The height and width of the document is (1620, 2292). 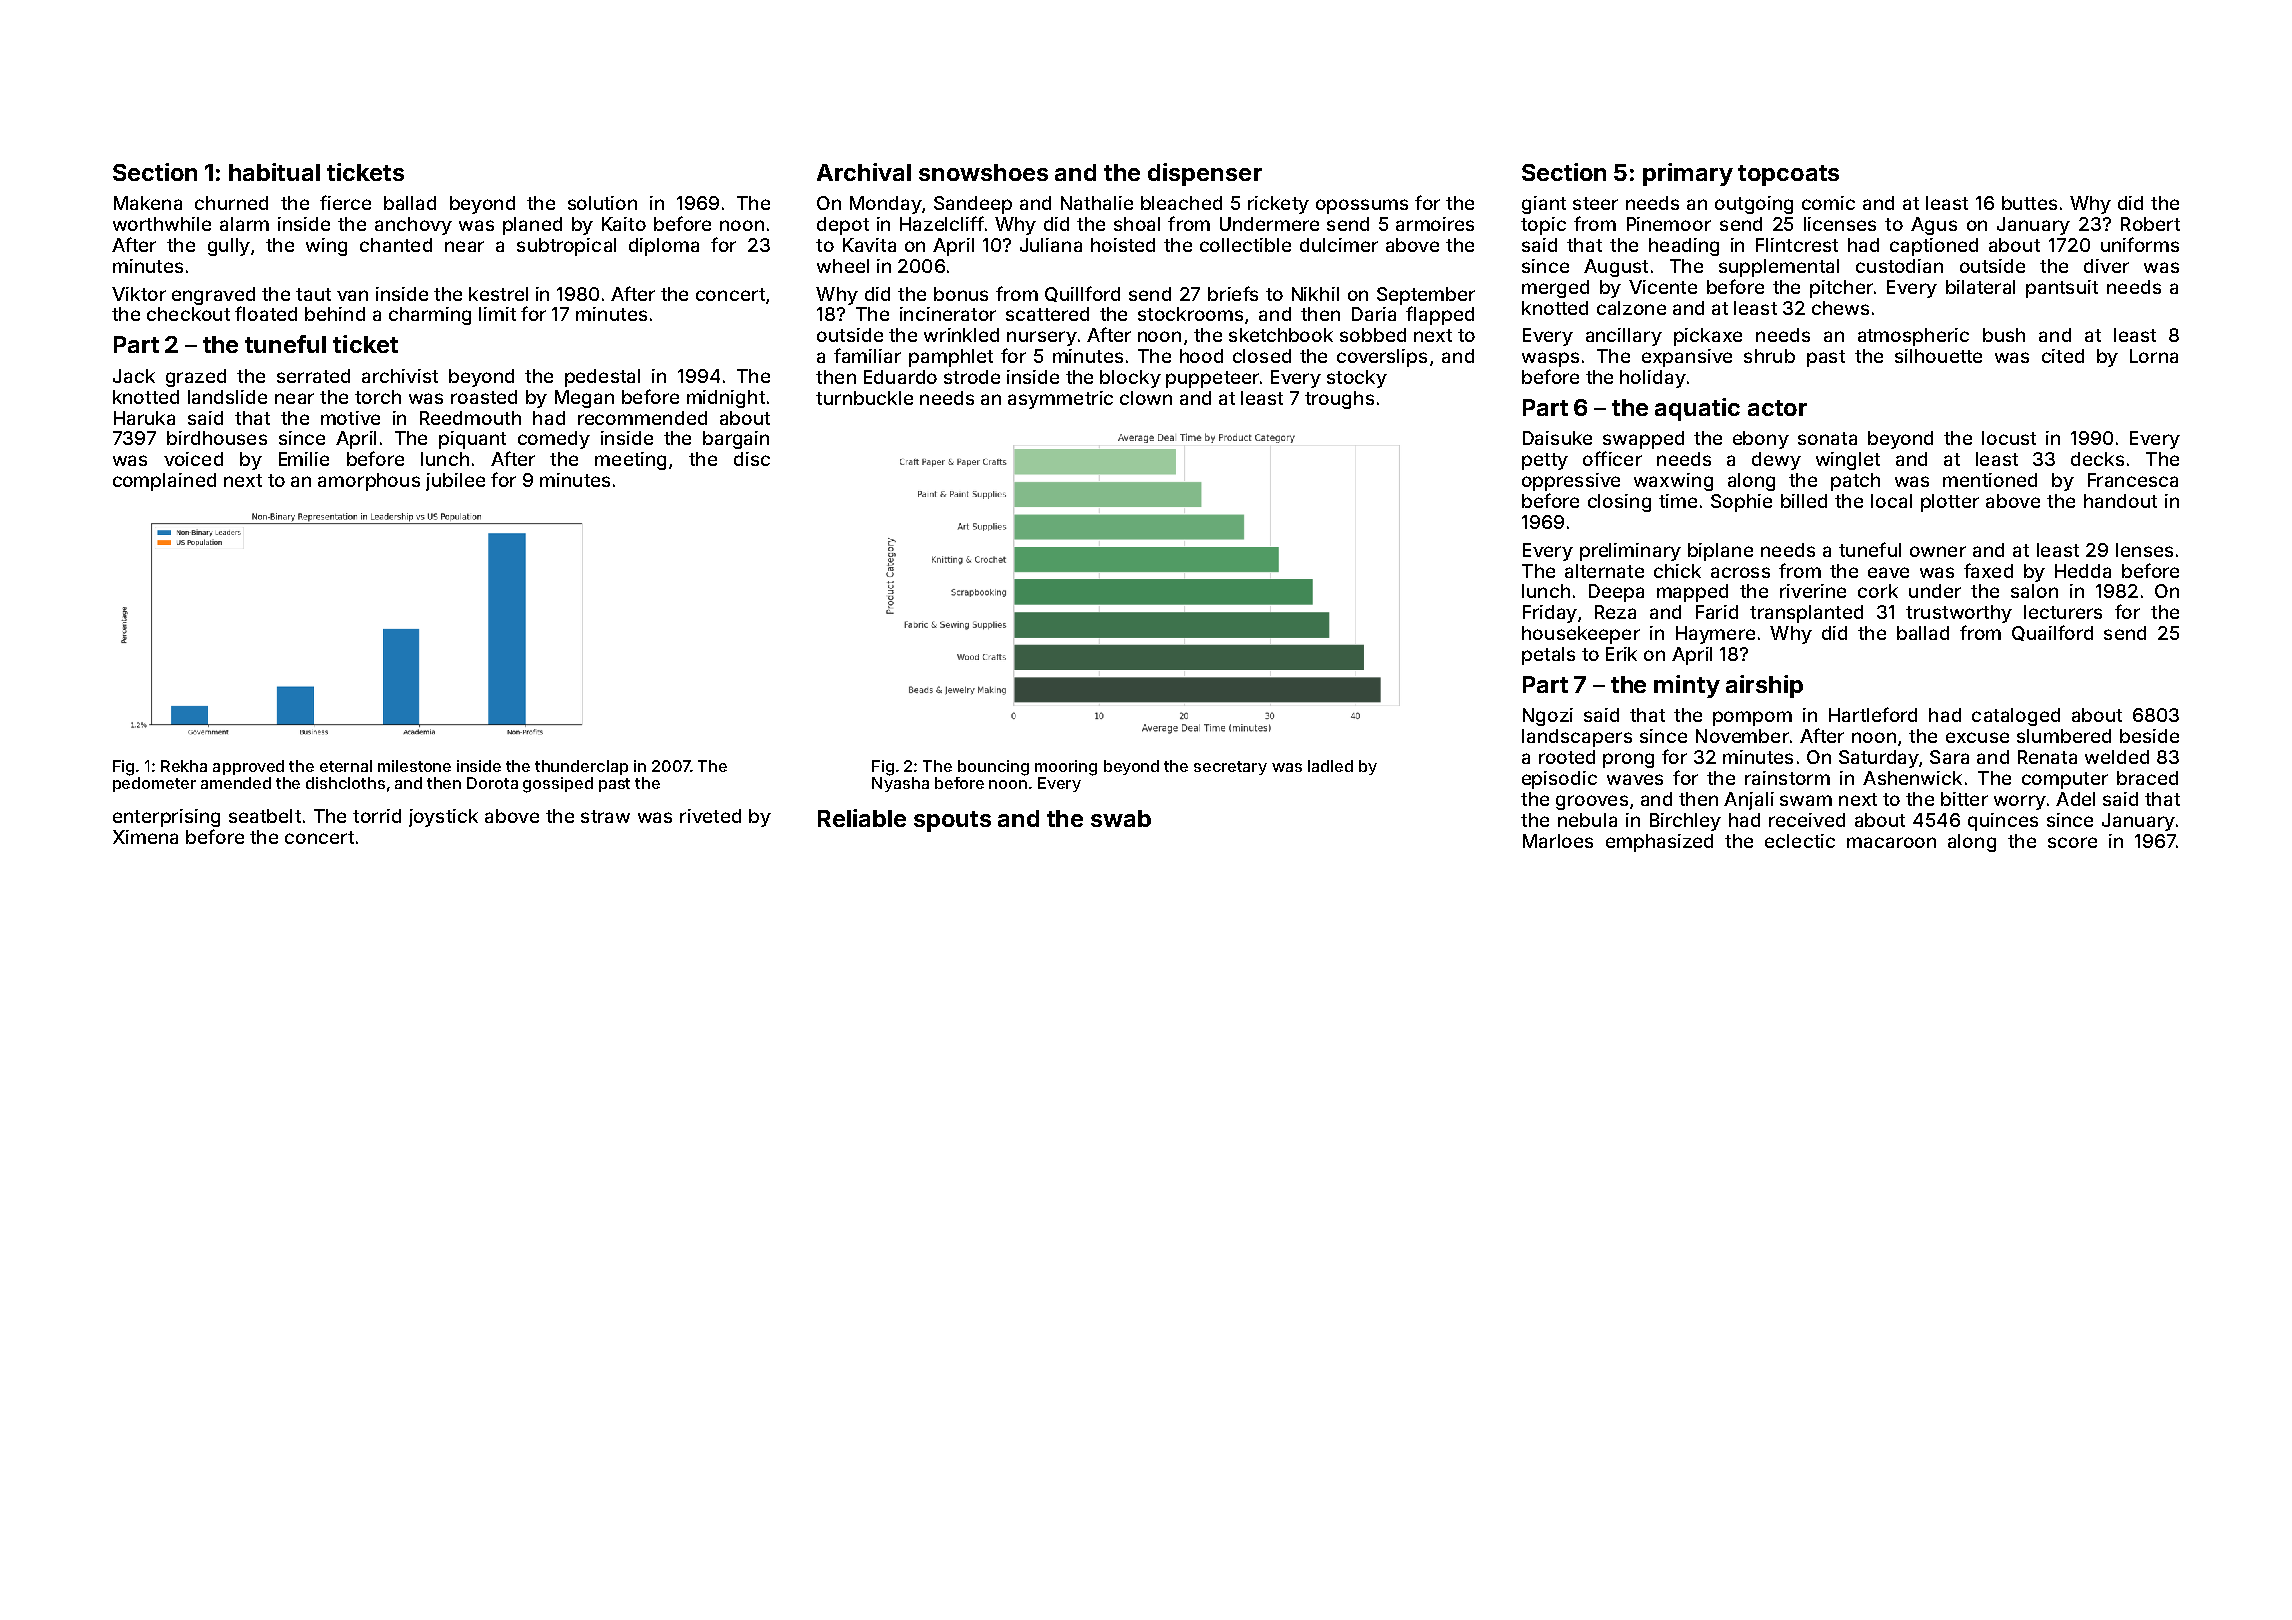 What do you see at coordinates (1205, 174) in the document?
I see `dispenser` at bounding box center [1205, 174].
